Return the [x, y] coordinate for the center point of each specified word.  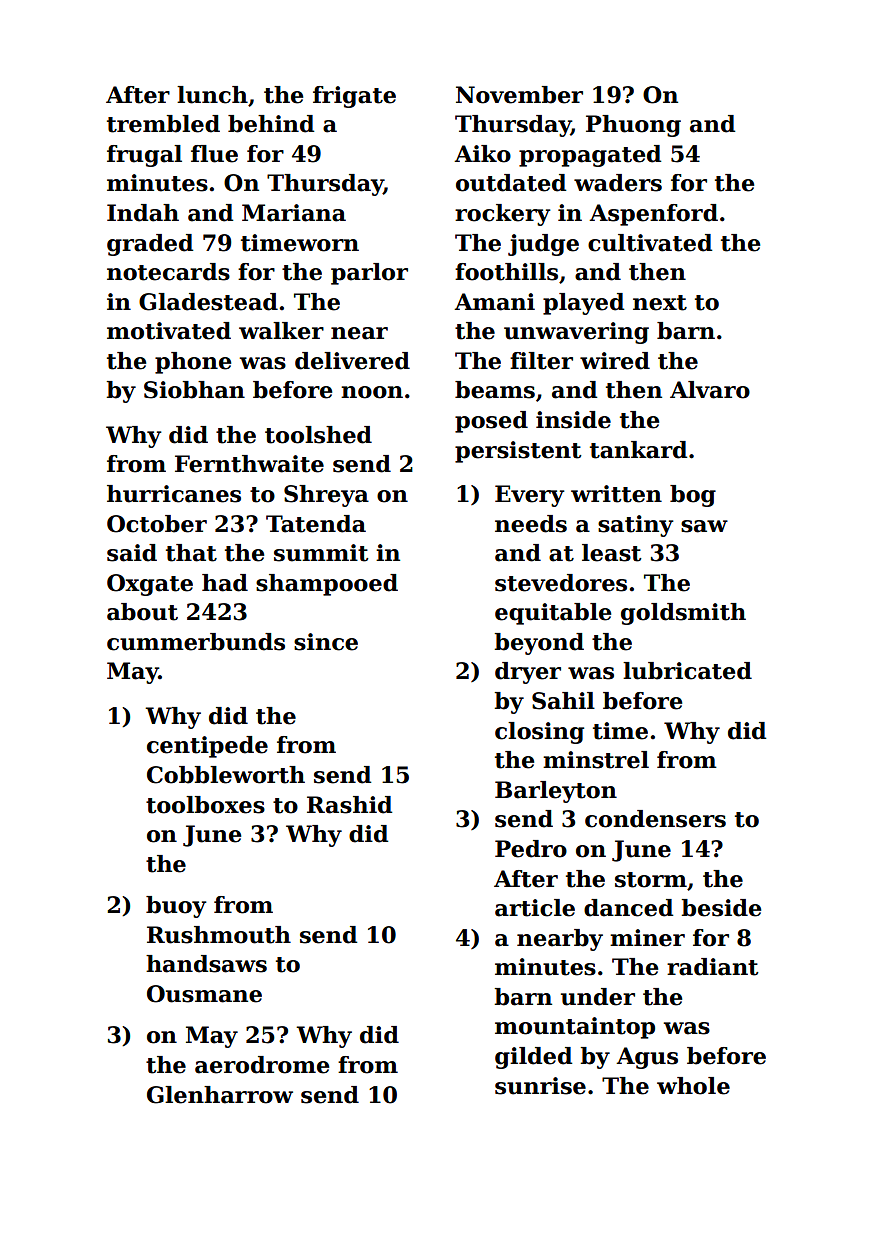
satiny [635, 526]
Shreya [326, 496]
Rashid [349, 805]
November [519, 95]
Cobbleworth [226, 775]
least [611, 553]
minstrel [596, 760]
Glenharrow [220, 1095]
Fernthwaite [249, 464]
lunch [212, 95]
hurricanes [174, 494]
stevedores [561, 583]
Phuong [633, 126]
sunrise [540, 1086]
